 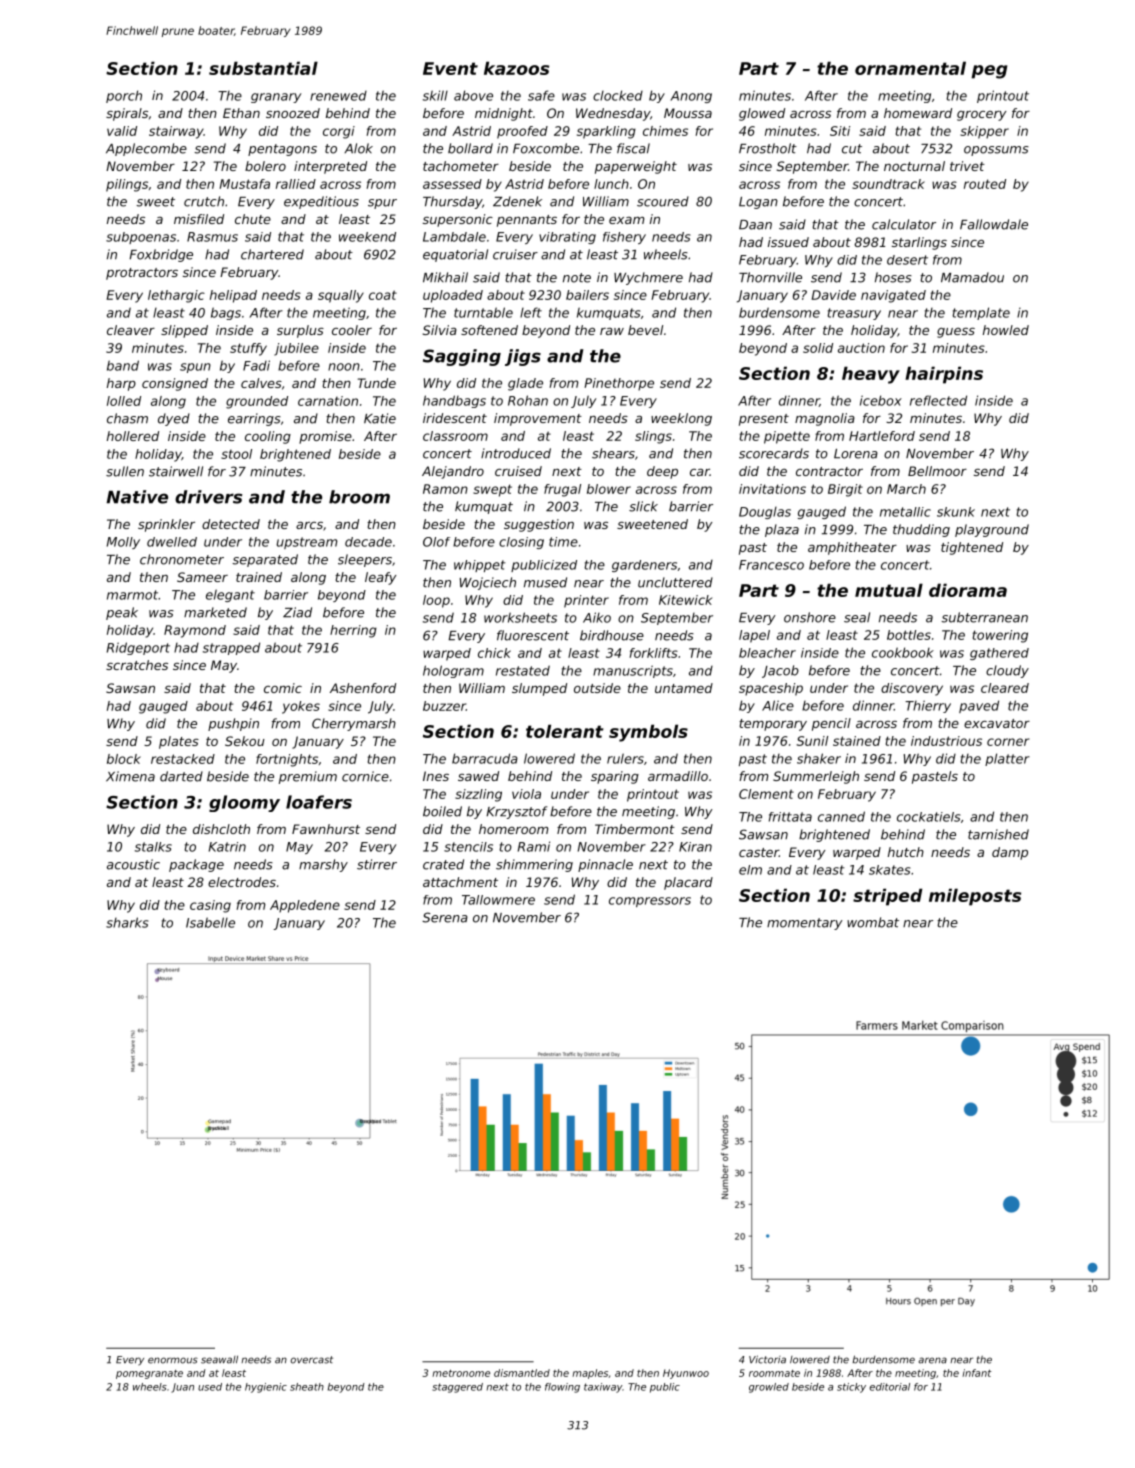 What do you see at coordinates (182, 1388) in the screenshot?
I see `Juan` at bounding box center [182, 1388].
